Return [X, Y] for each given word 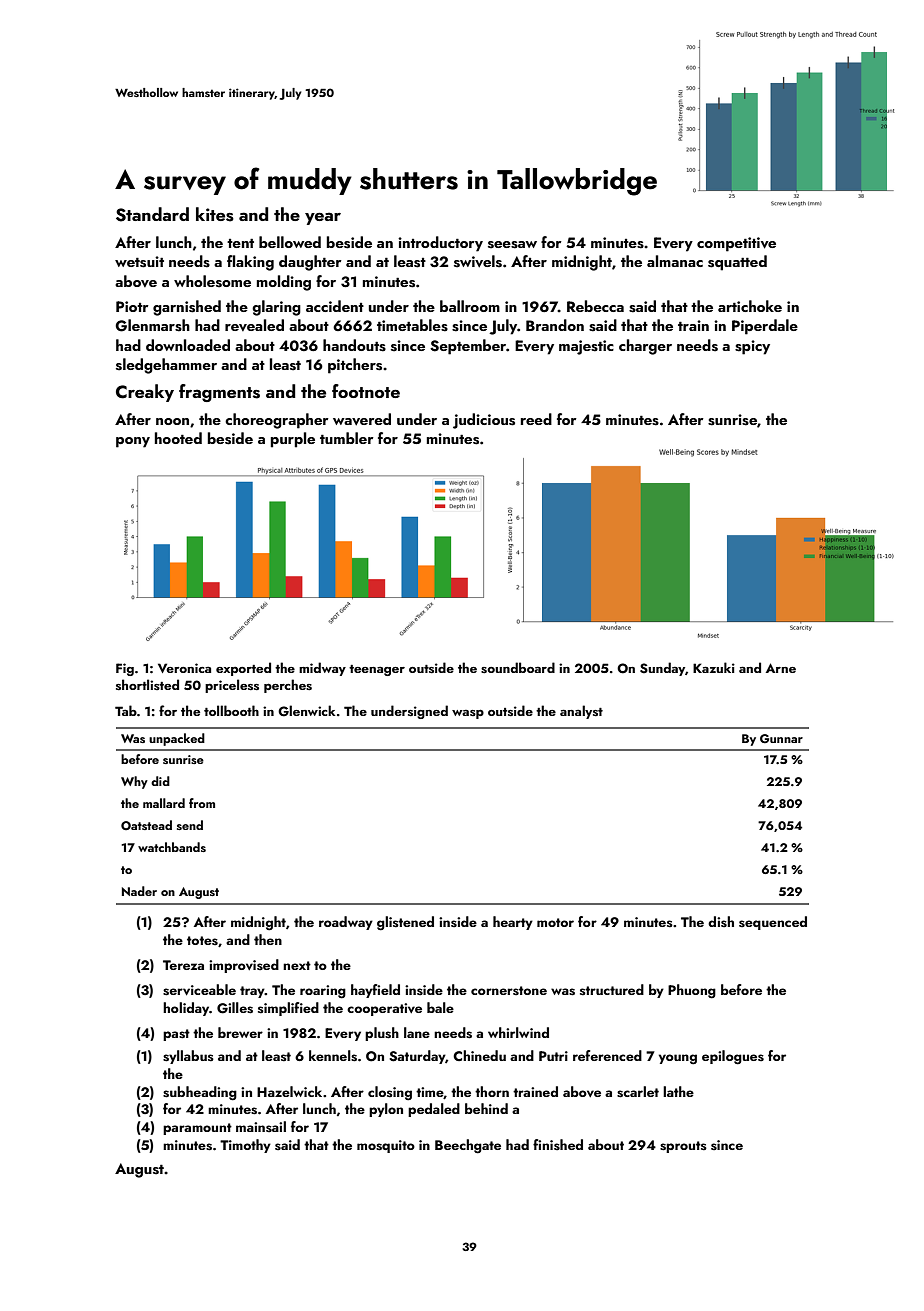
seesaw [512, 245]
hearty [513, 923]
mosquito [386, 1146]
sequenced [773, 923]
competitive [736, 244]
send [190, 825]
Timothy [245, 1146]
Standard [152, 214]
